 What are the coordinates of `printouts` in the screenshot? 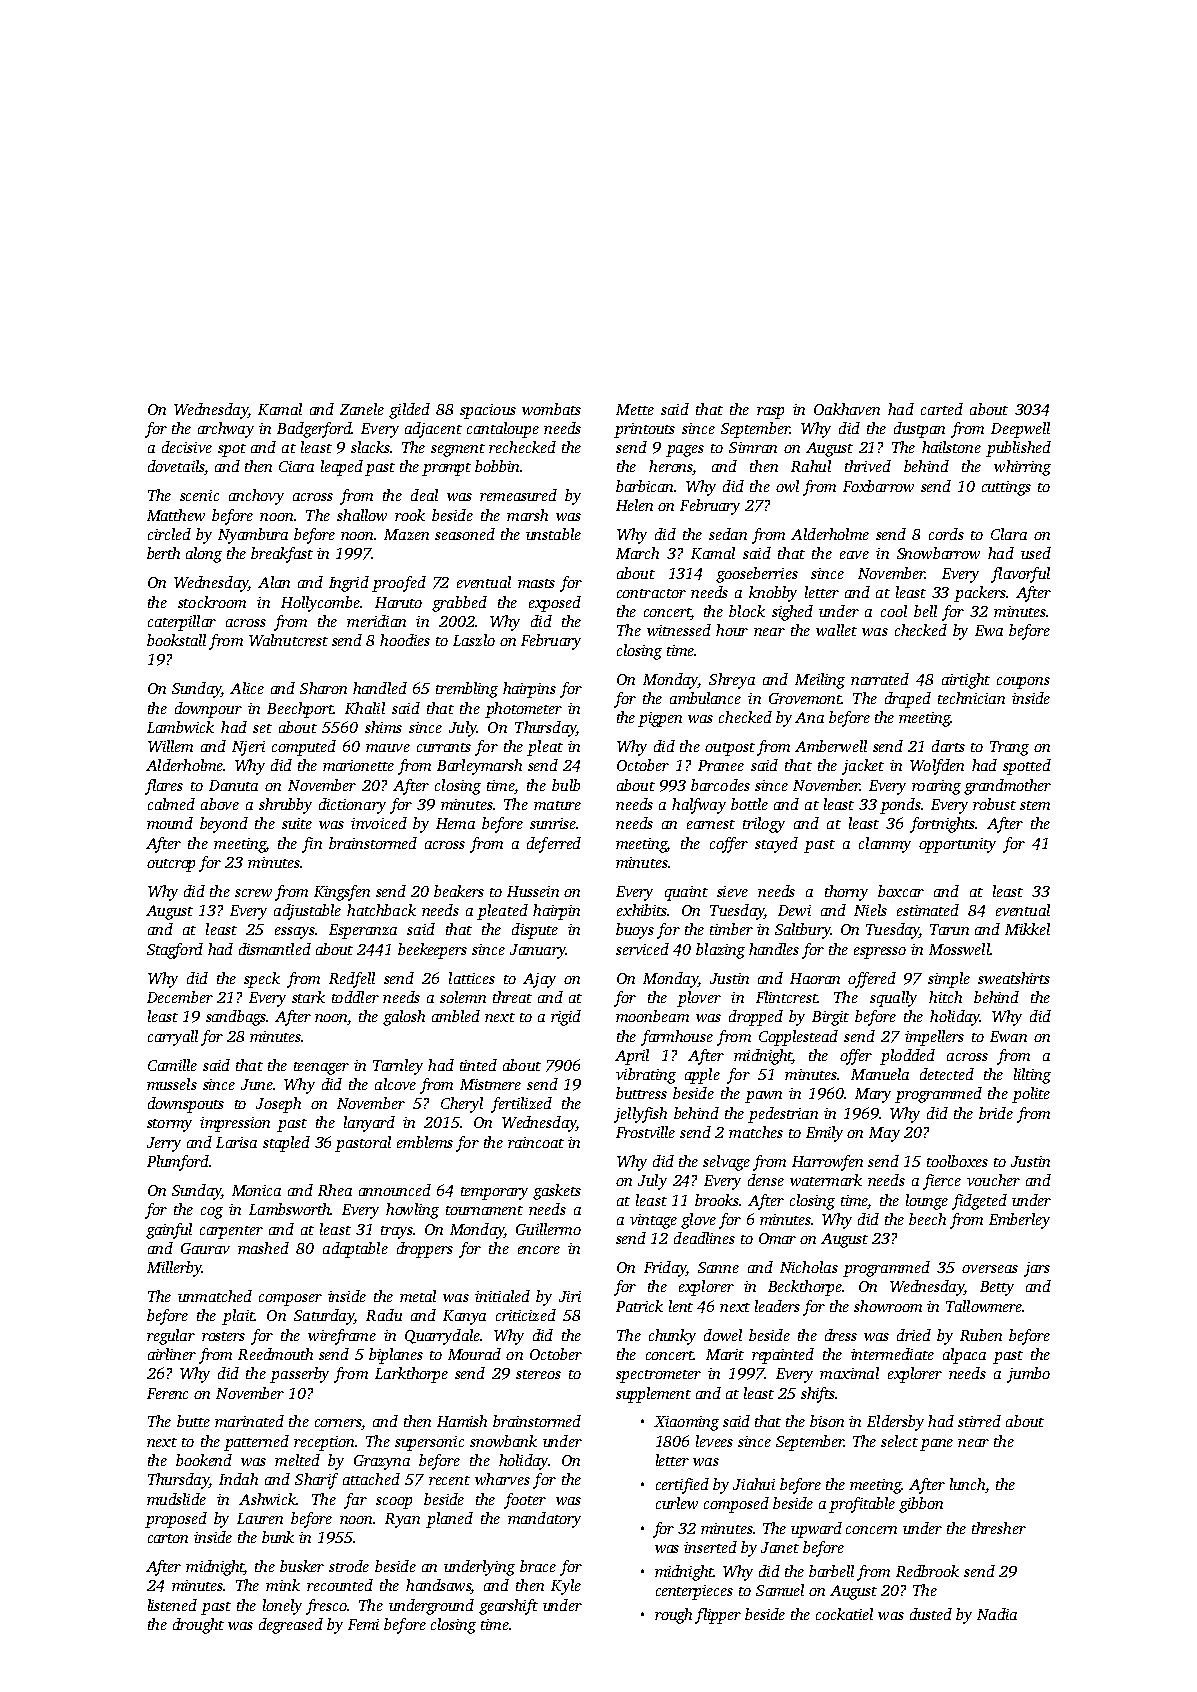 It's located at (644, 430).
